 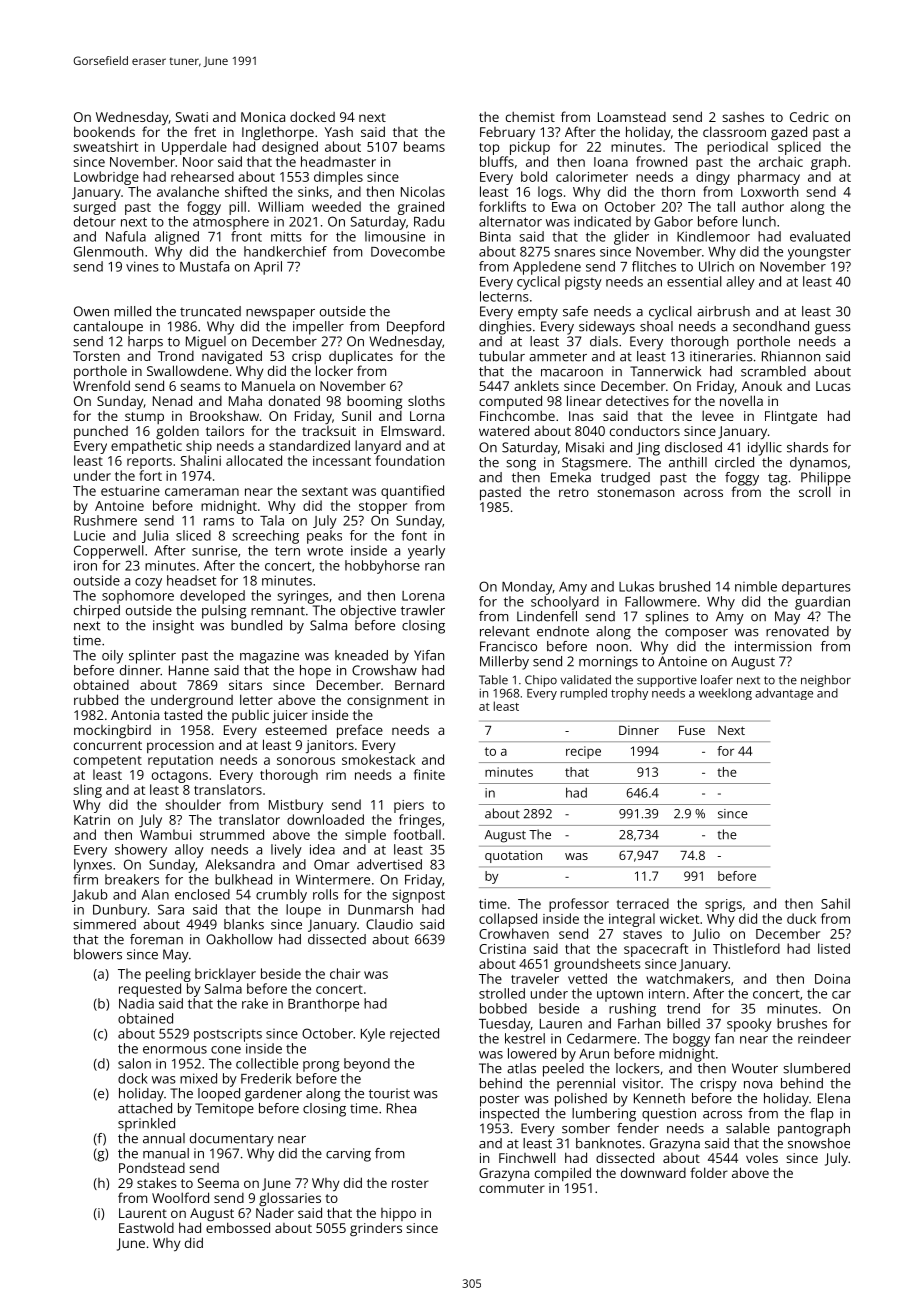 What do you see at coordinates (361, 357) in the screenshot?
I see `duplicates` at bounding box center [361, 357].
